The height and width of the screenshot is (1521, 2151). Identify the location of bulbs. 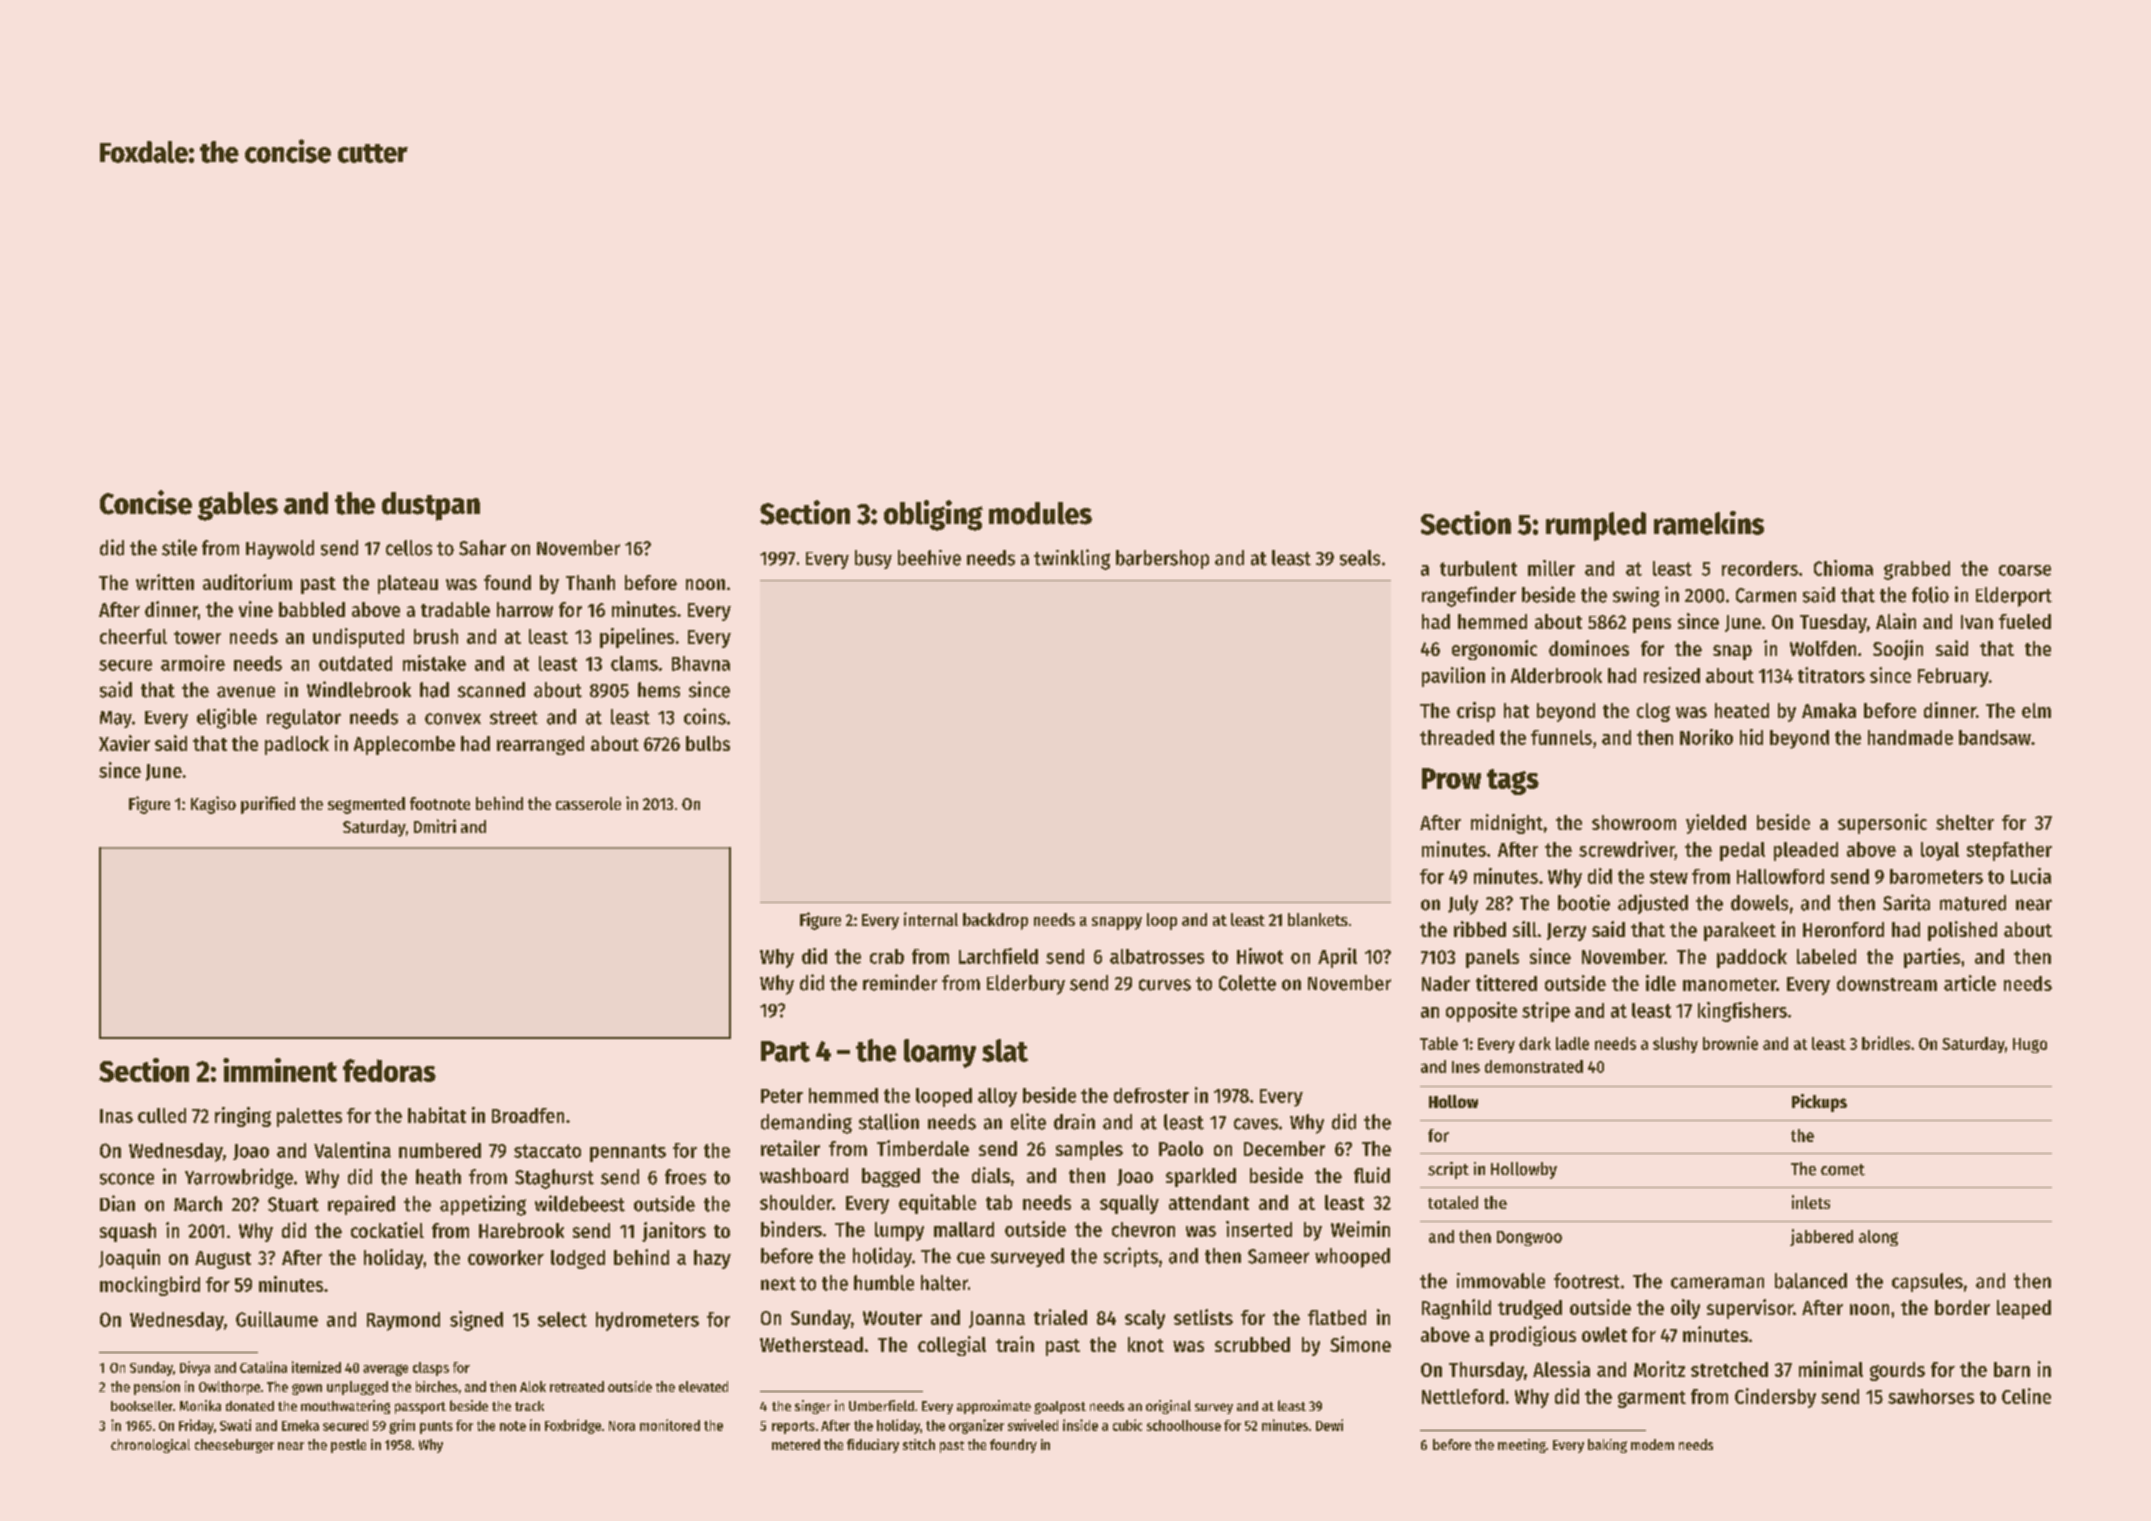
(708, 743).
